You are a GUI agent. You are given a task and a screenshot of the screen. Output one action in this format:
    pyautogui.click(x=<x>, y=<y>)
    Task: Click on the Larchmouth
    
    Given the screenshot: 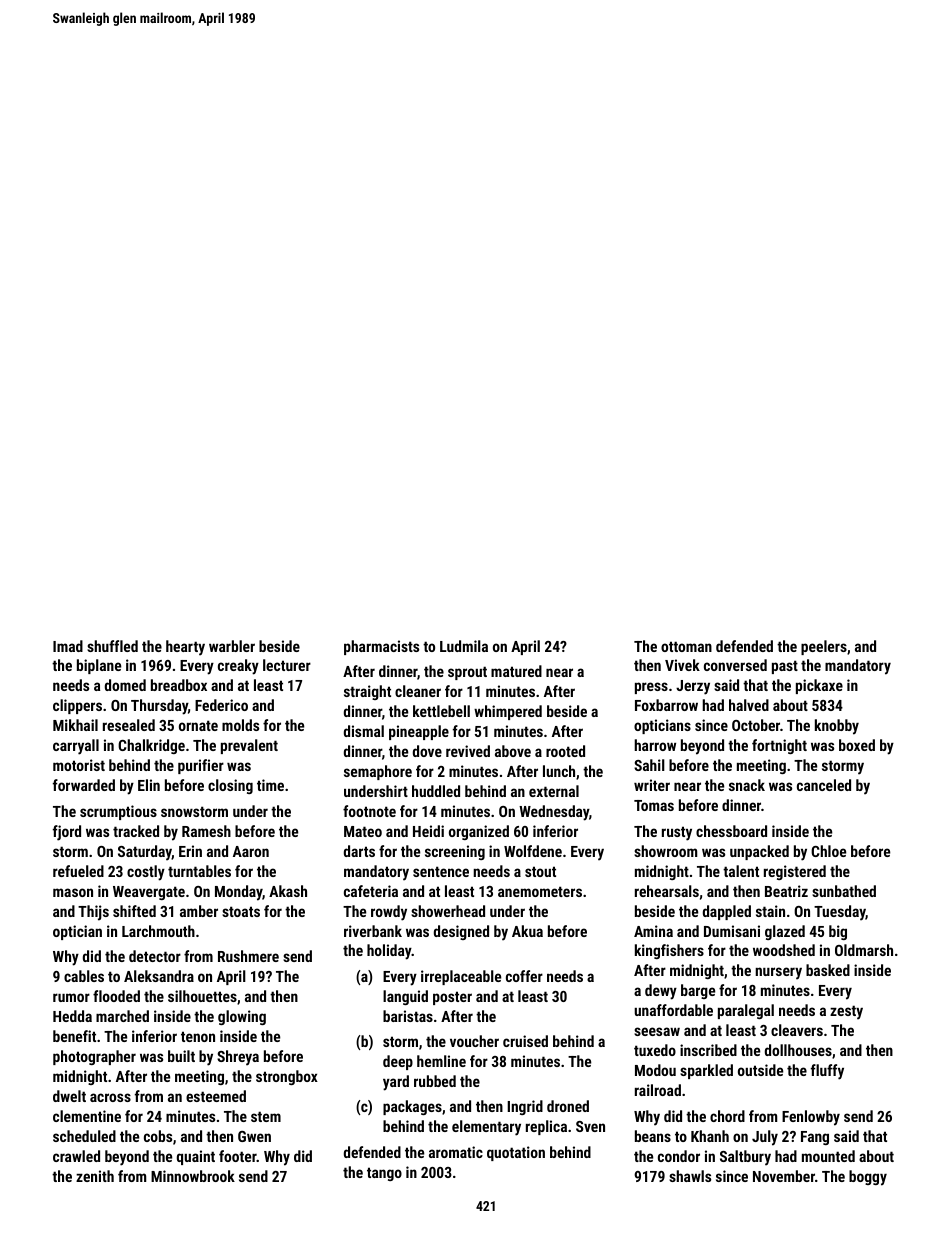 What is the action you would take?
    pyautogui.click(x=158, y=931)
